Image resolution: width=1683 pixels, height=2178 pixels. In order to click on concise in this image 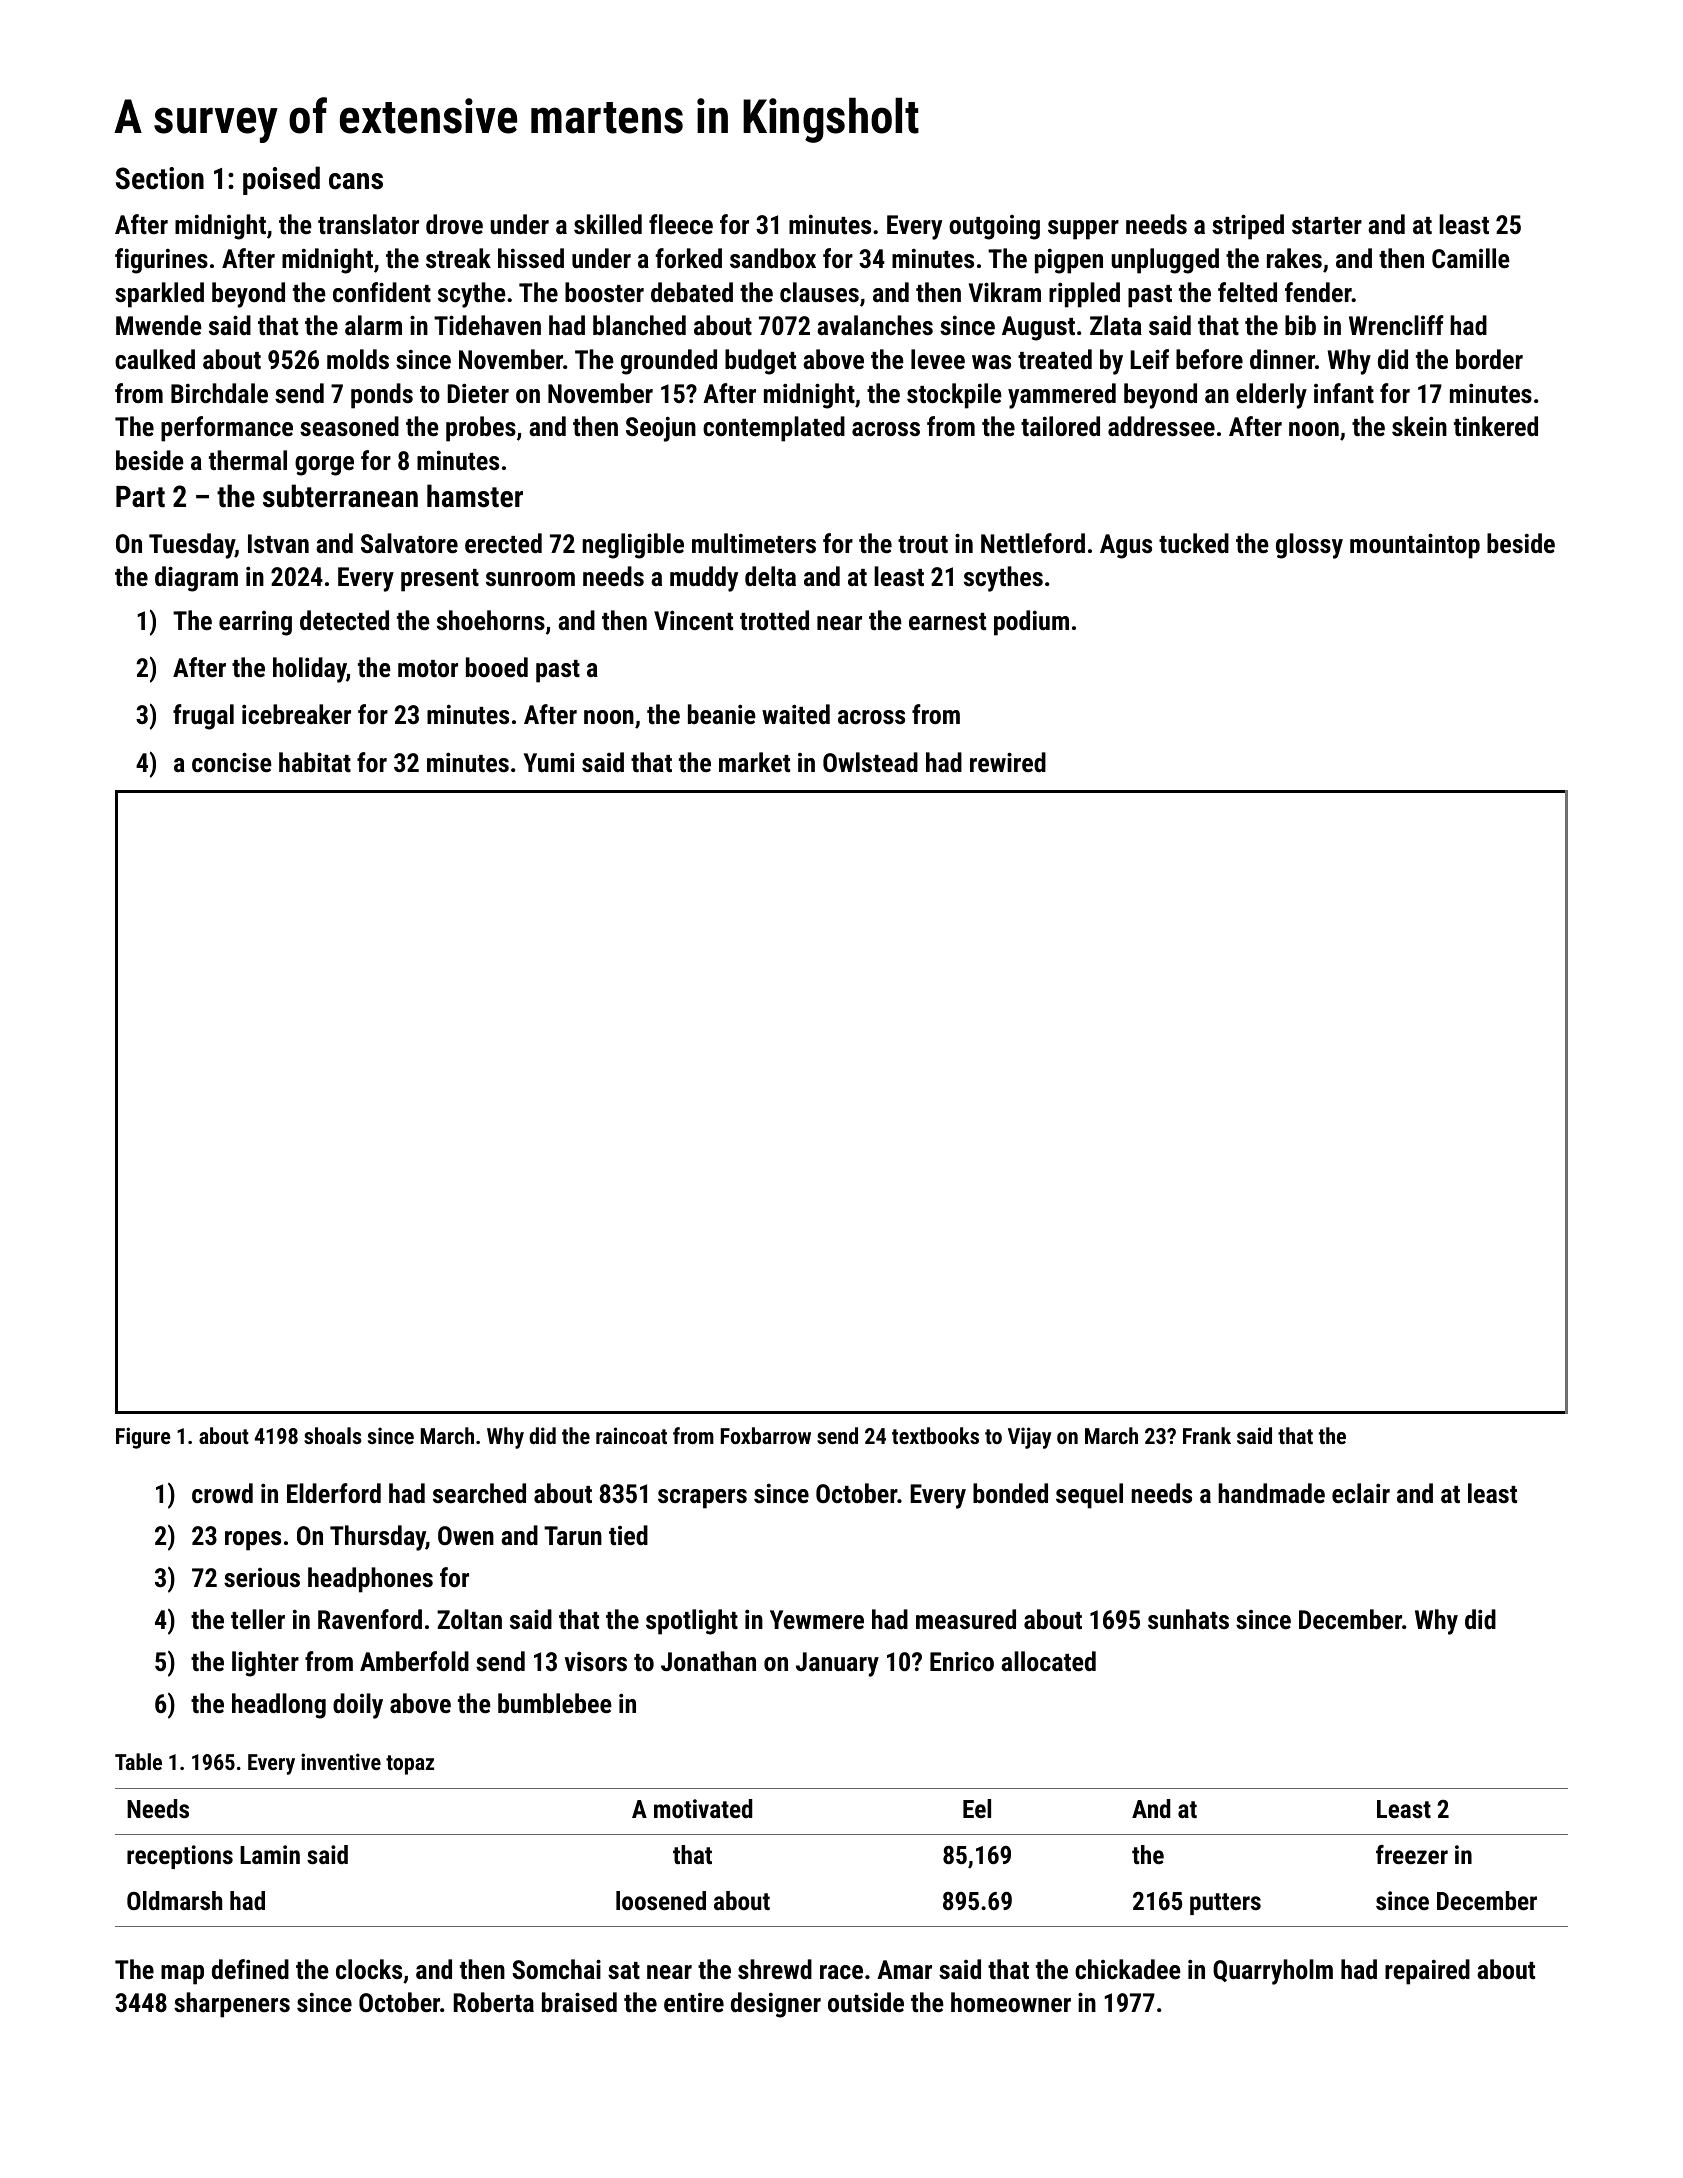, I will do `click(232, 762)`.
